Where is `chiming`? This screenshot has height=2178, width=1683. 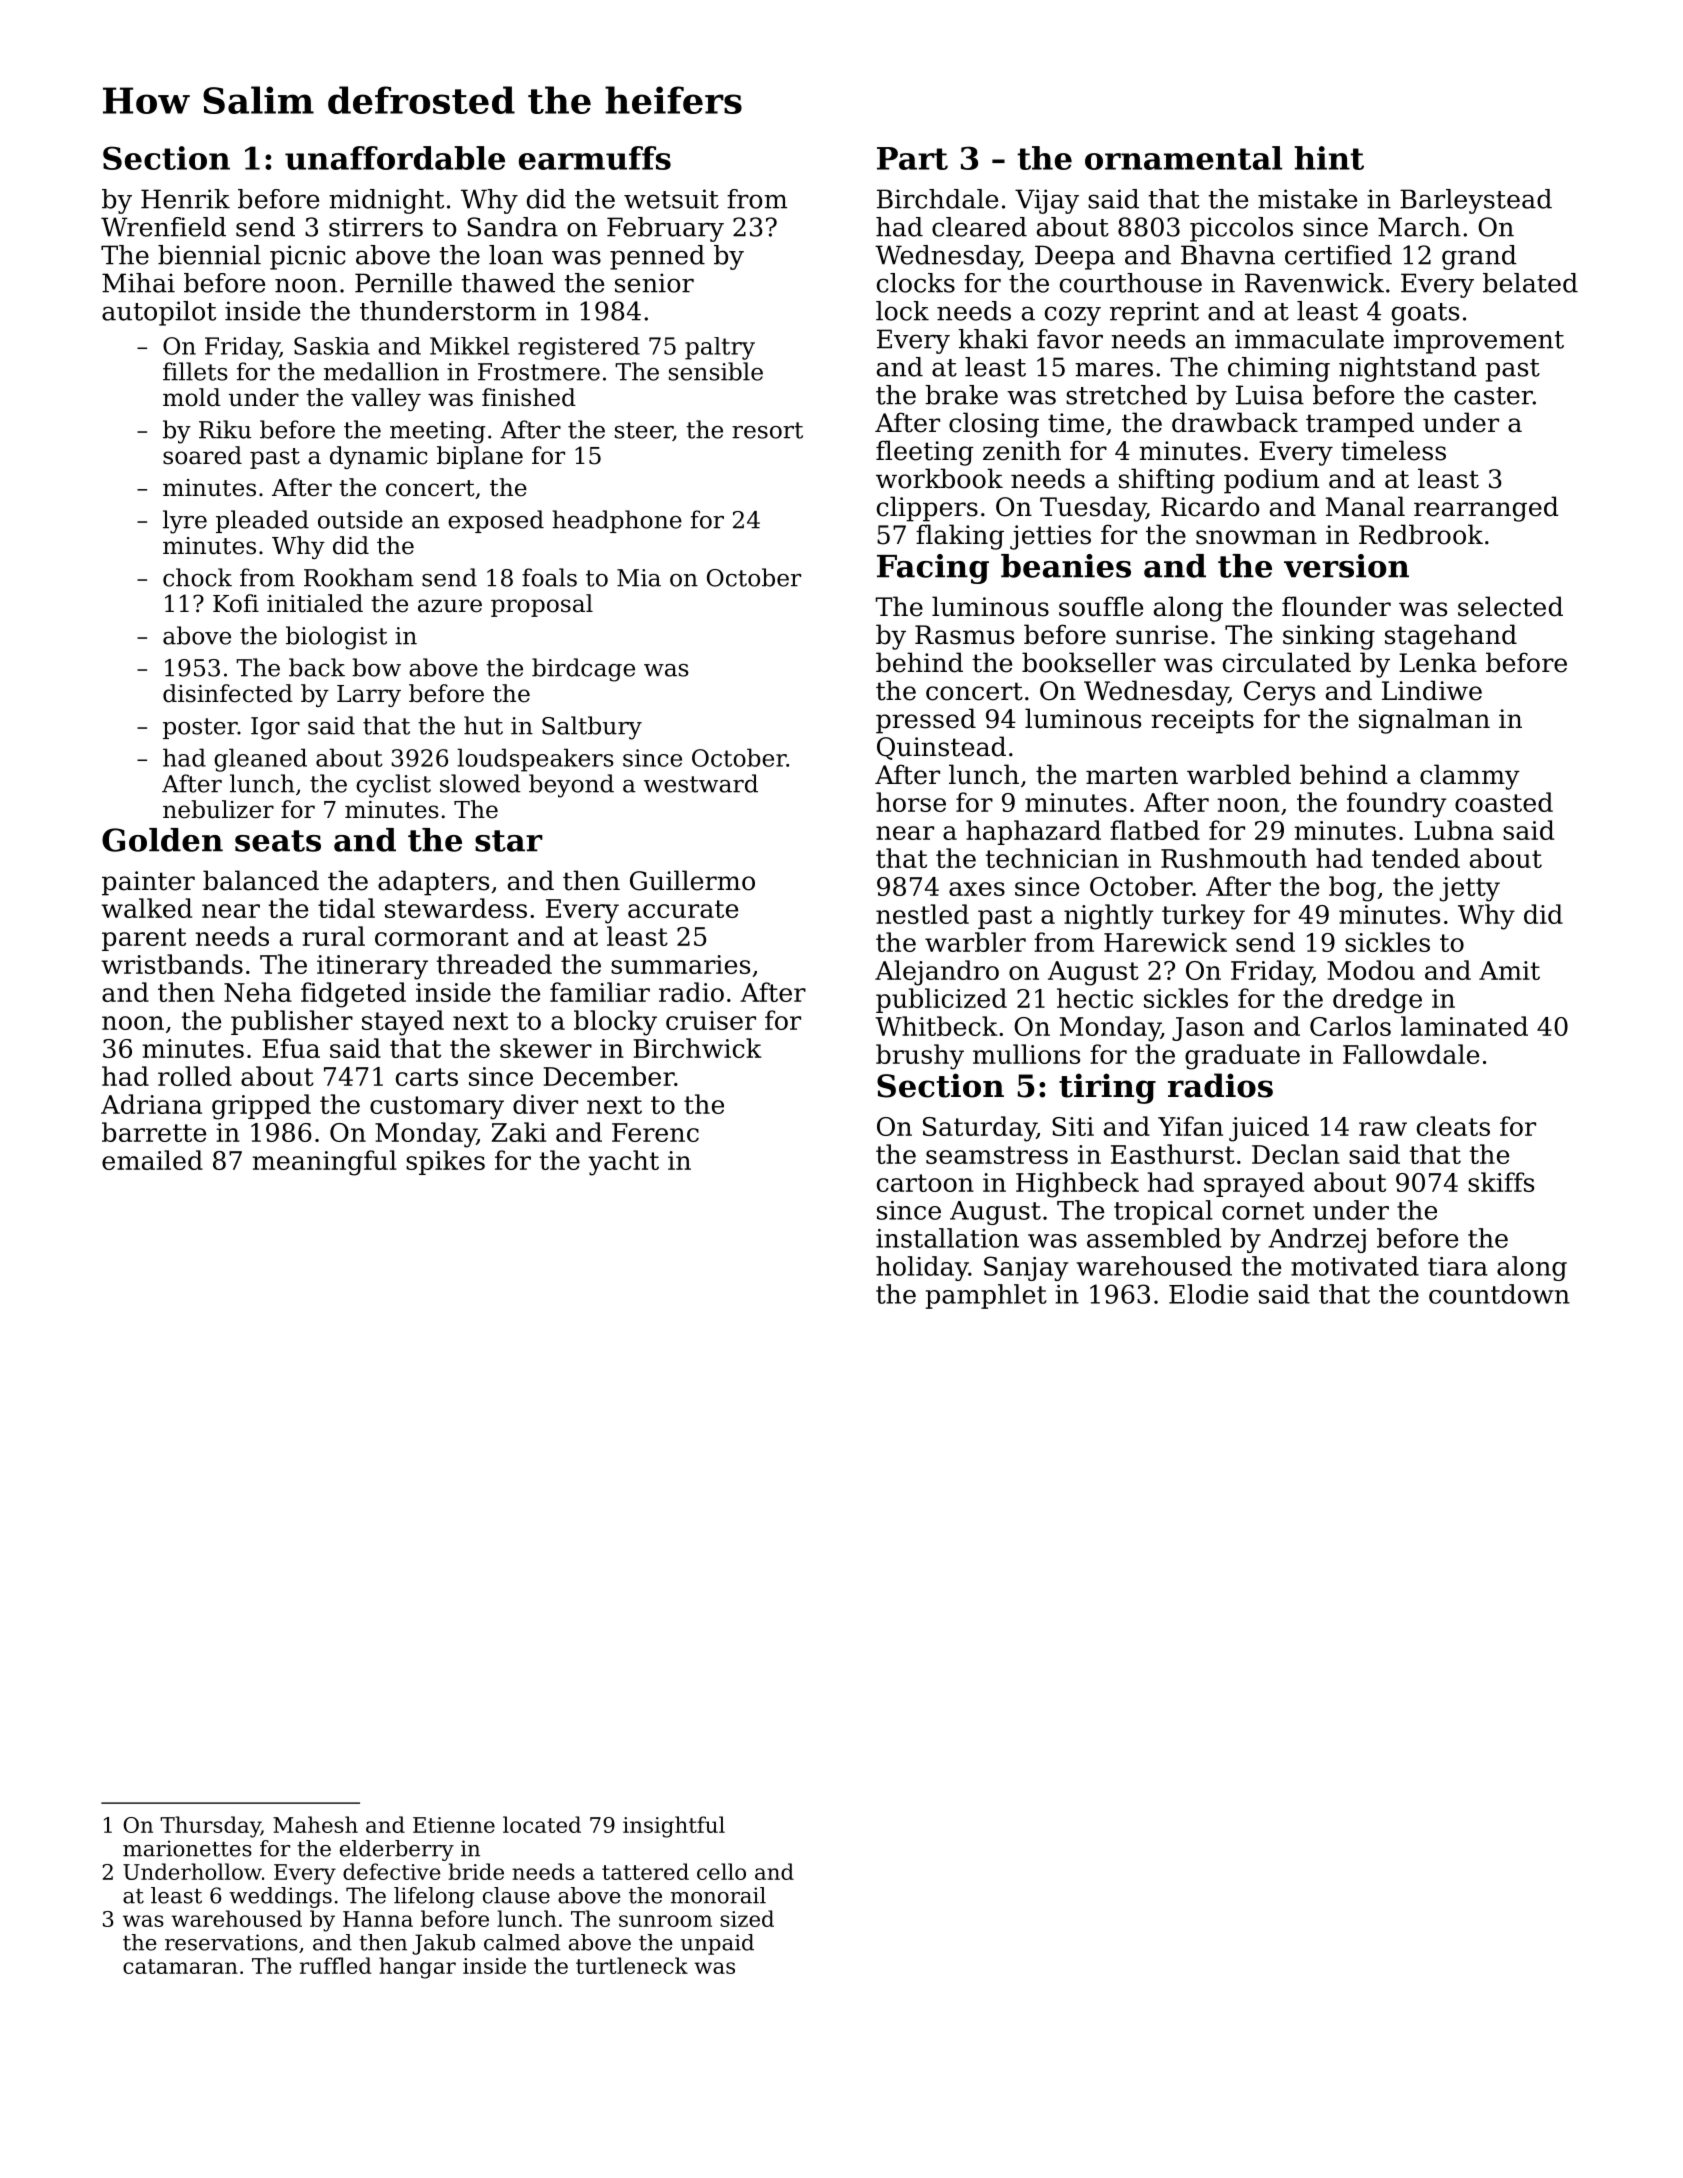 chiming is located at coordinates (1279, 369).
